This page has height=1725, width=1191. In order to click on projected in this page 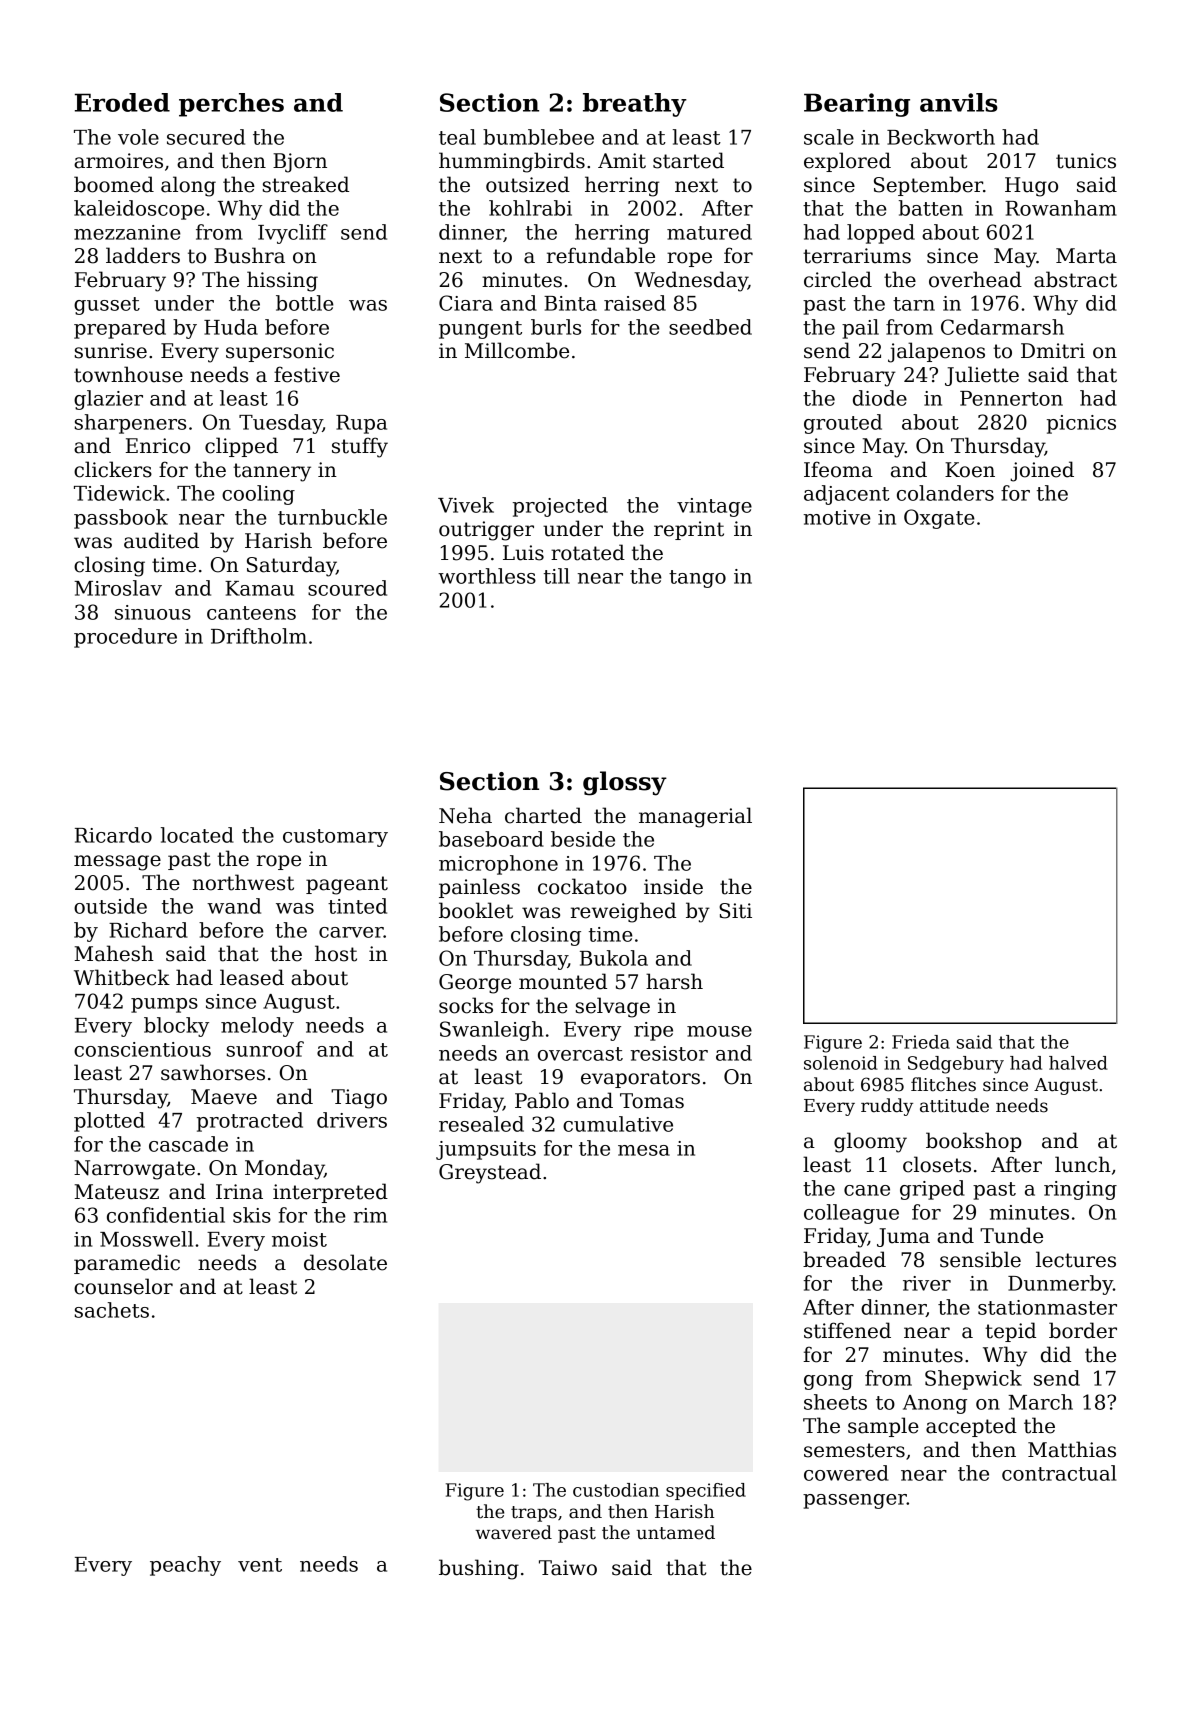, I will do `click(560, 507)`.
